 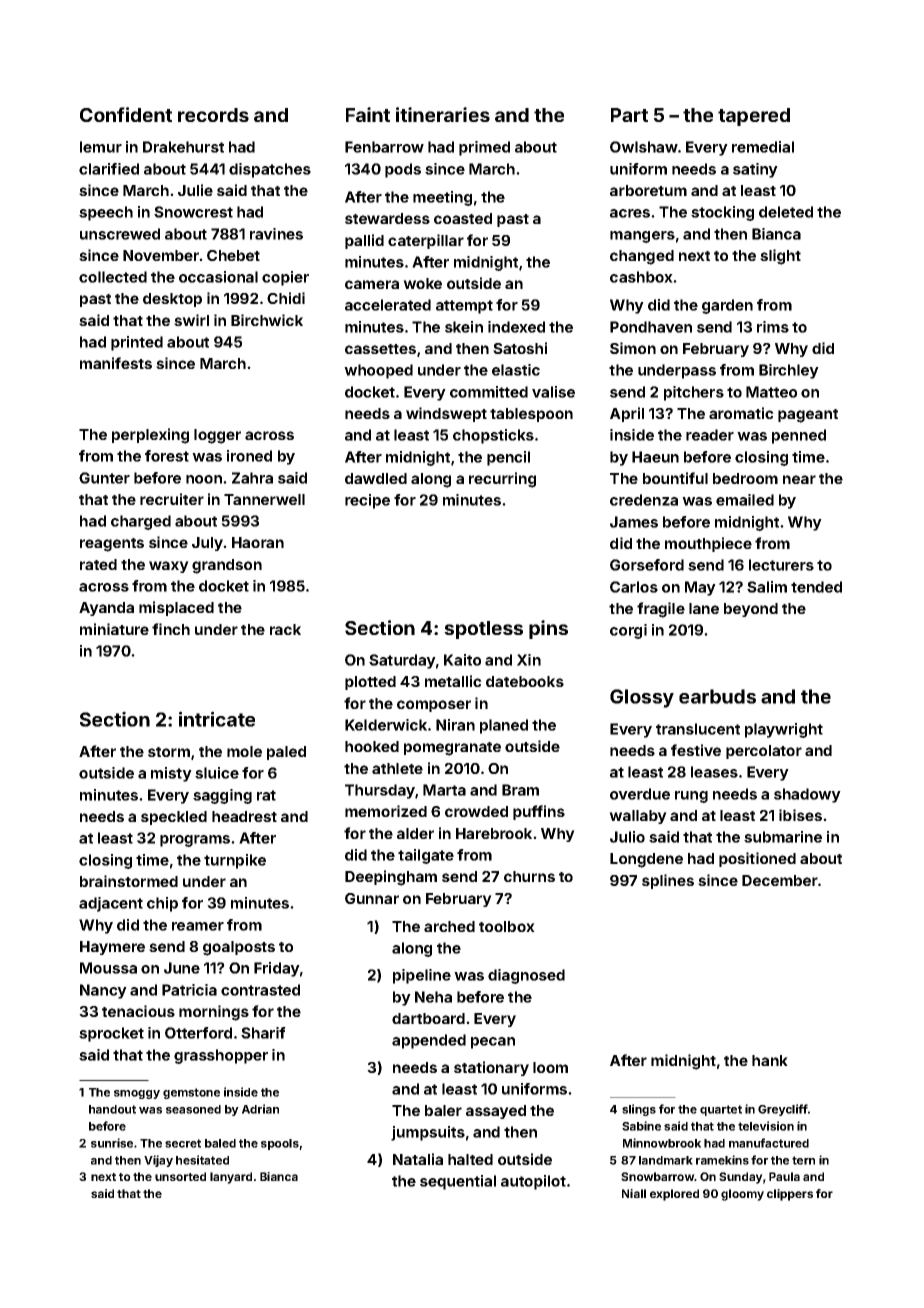 I want to click on autopilot, so click(x=533, y=1182).
